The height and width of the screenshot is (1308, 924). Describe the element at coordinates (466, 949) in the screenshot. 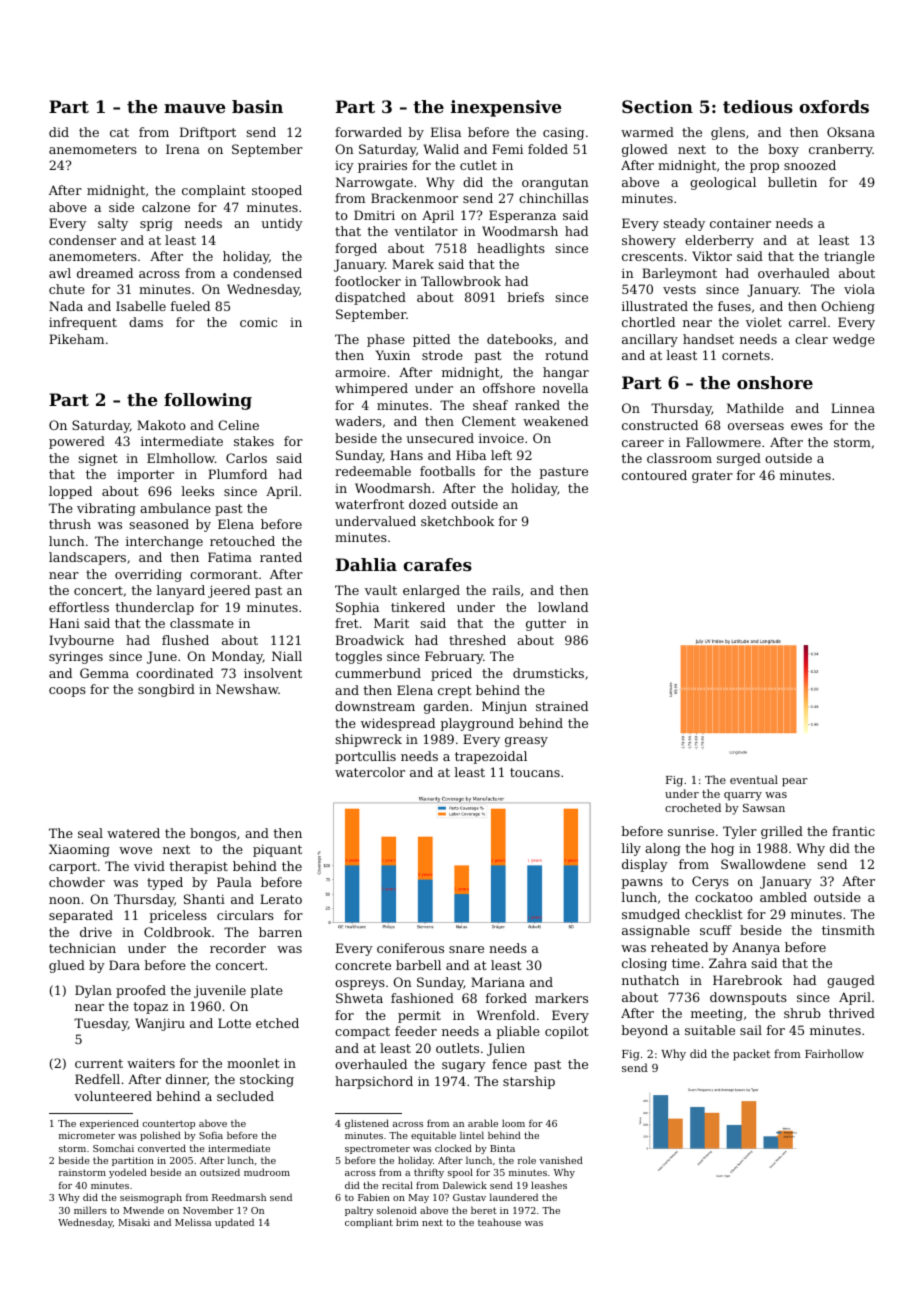

I see `snare` at that location.
